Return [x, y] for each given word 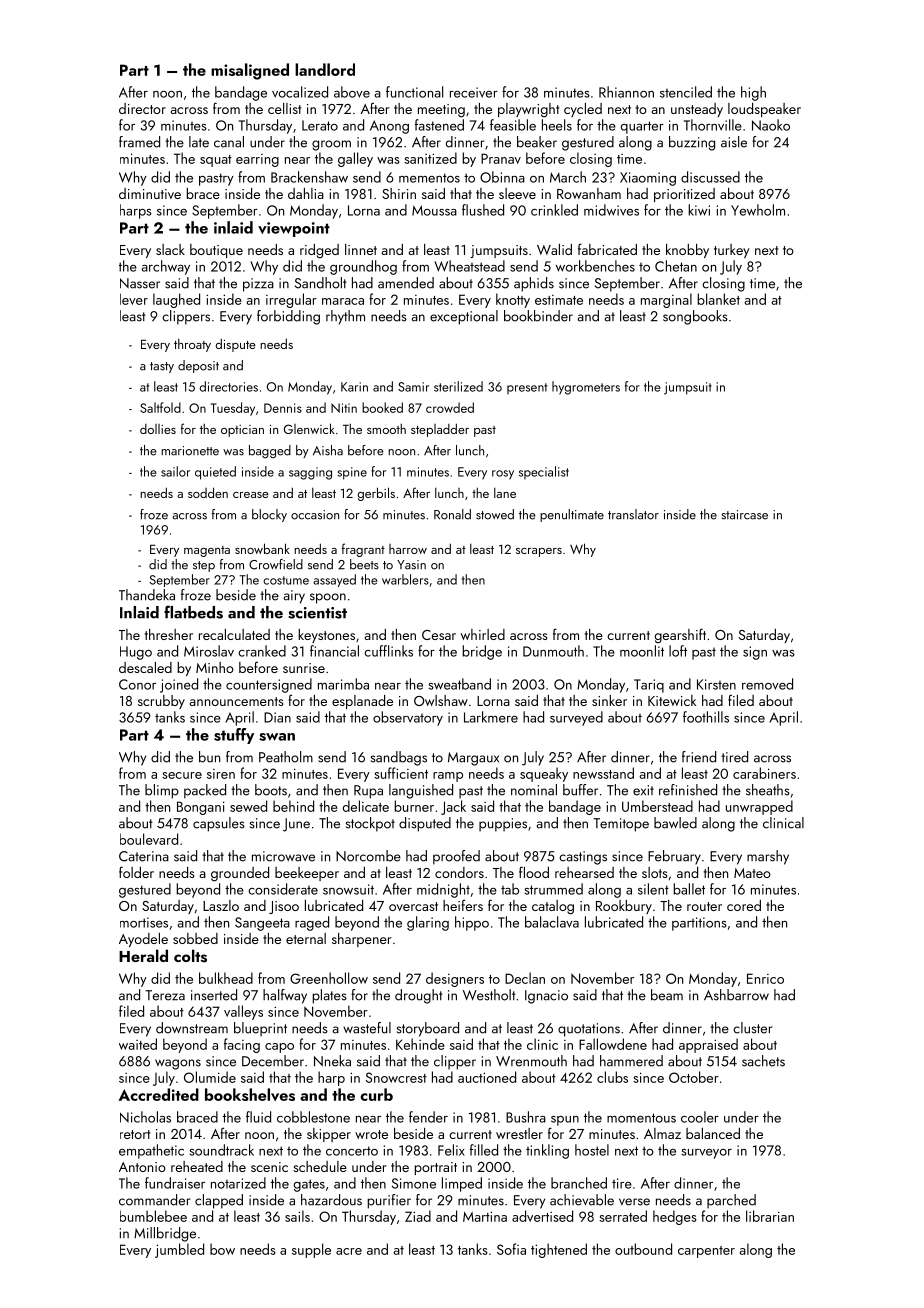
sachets [763, 1061]
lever [134, 299]
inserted [214, 995]
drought [419, 996]
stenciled [686, 92]
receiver [474, 92]
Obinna [502, 177]
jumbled [179, 1250]
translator [633, 514]
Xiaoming [648, 179]
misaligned [250, 71]
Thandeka [147, 595]
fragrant [363, 550]
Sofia [511, 1249]
